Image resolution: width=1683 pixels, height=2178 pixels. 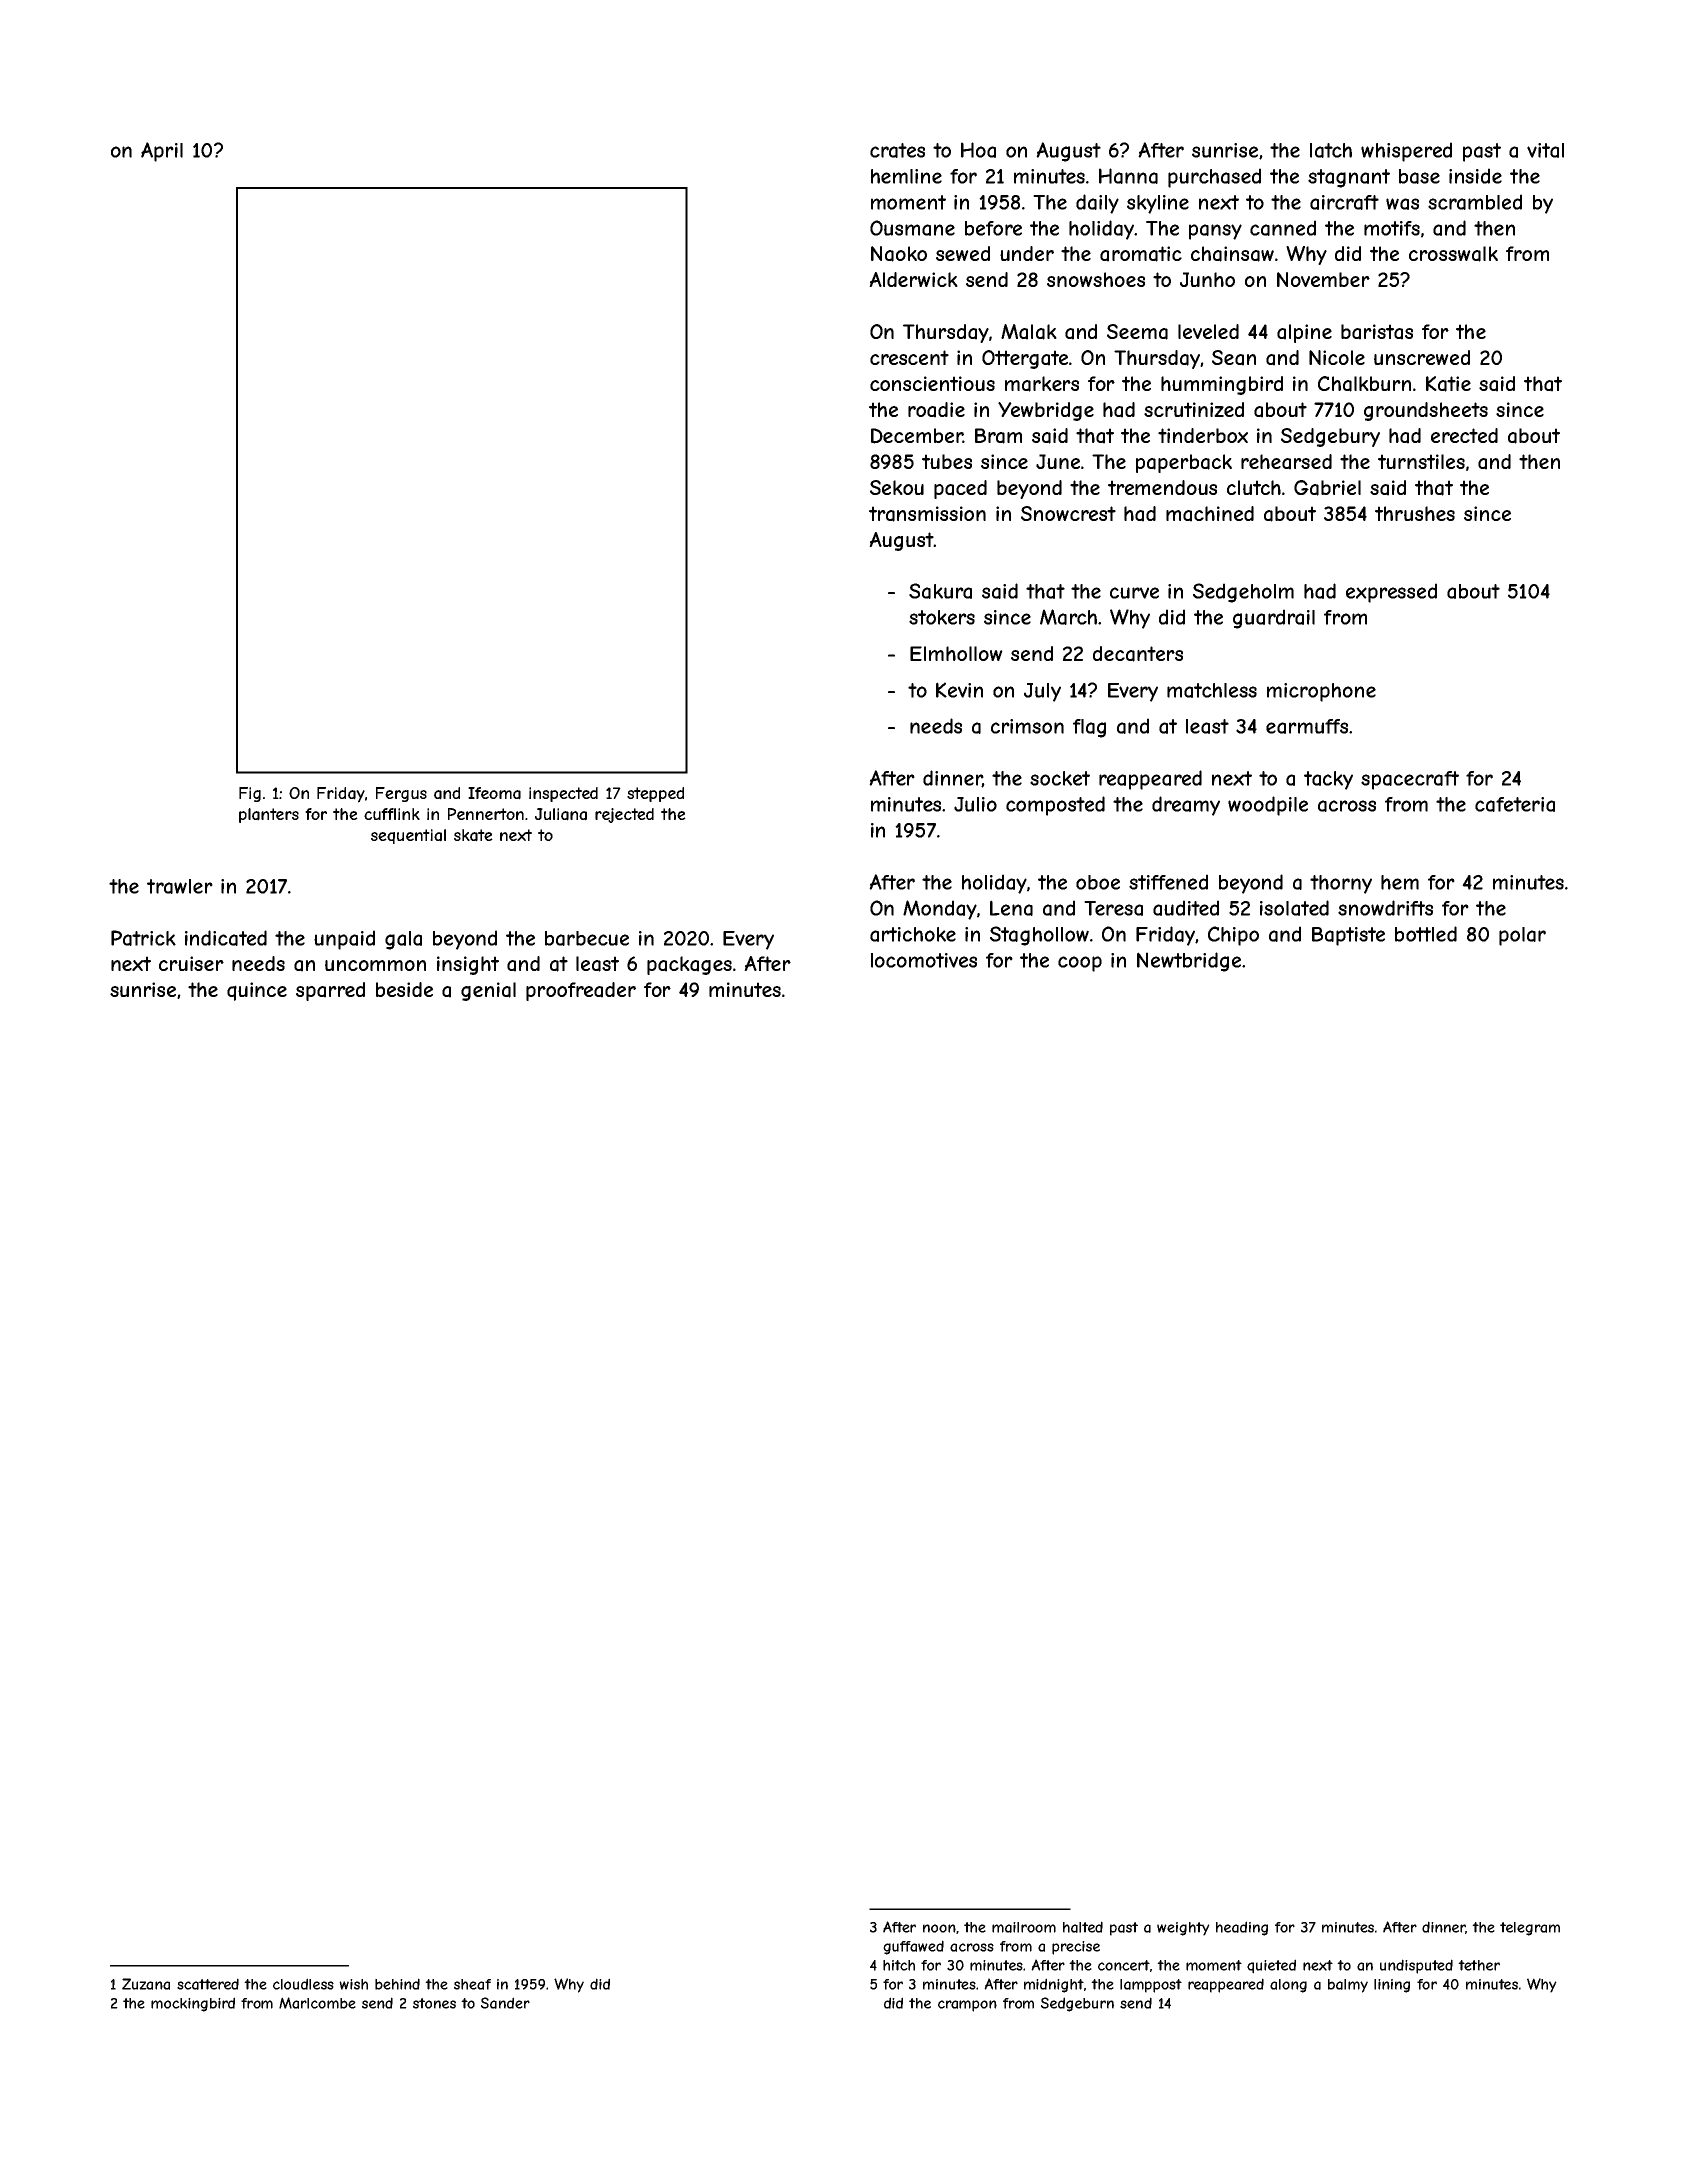 I want to click on noon, so click(x=939, y=1928).
